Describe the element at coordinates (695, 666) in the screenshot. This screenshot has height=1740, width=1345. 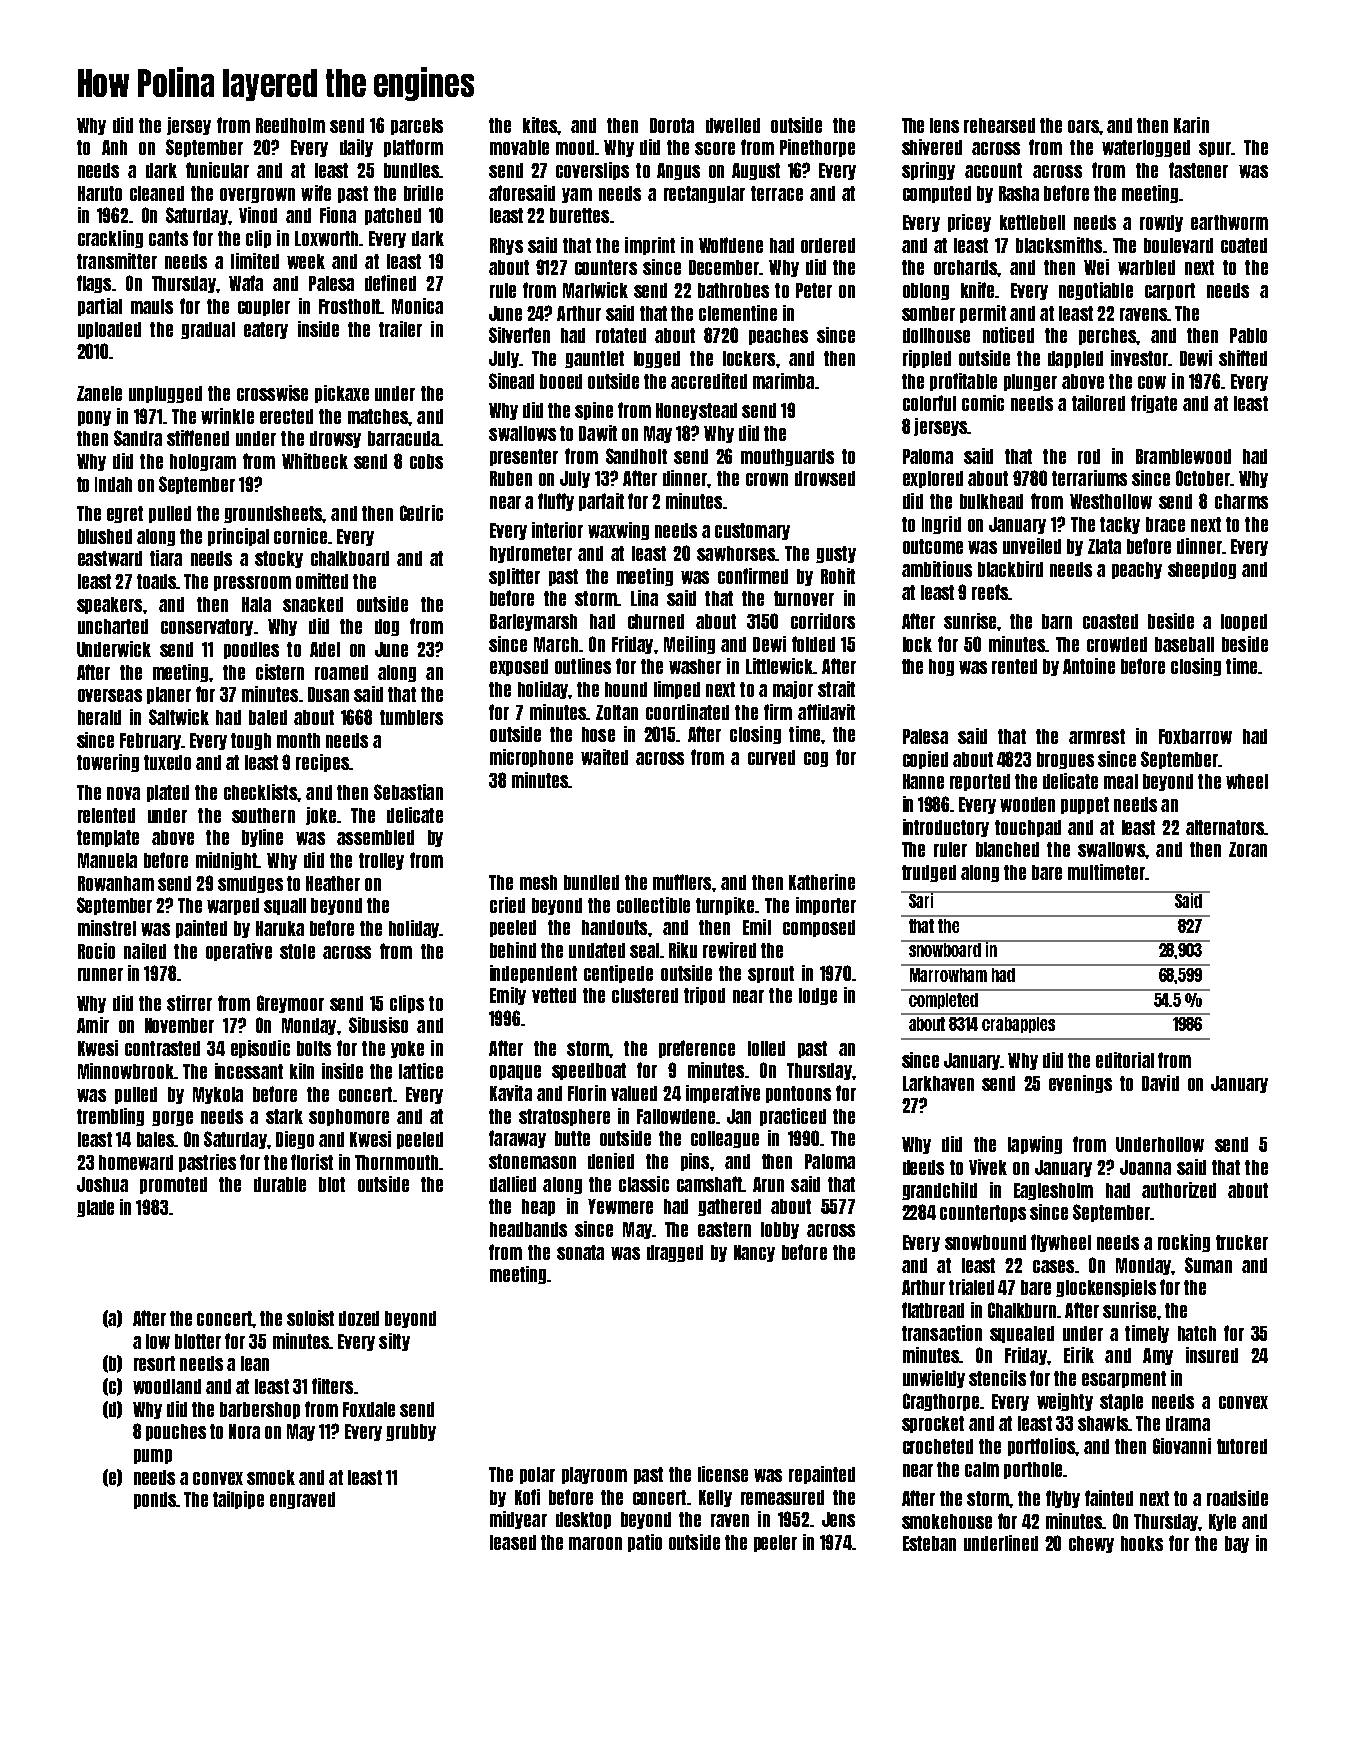
I see `washer` at that location.
